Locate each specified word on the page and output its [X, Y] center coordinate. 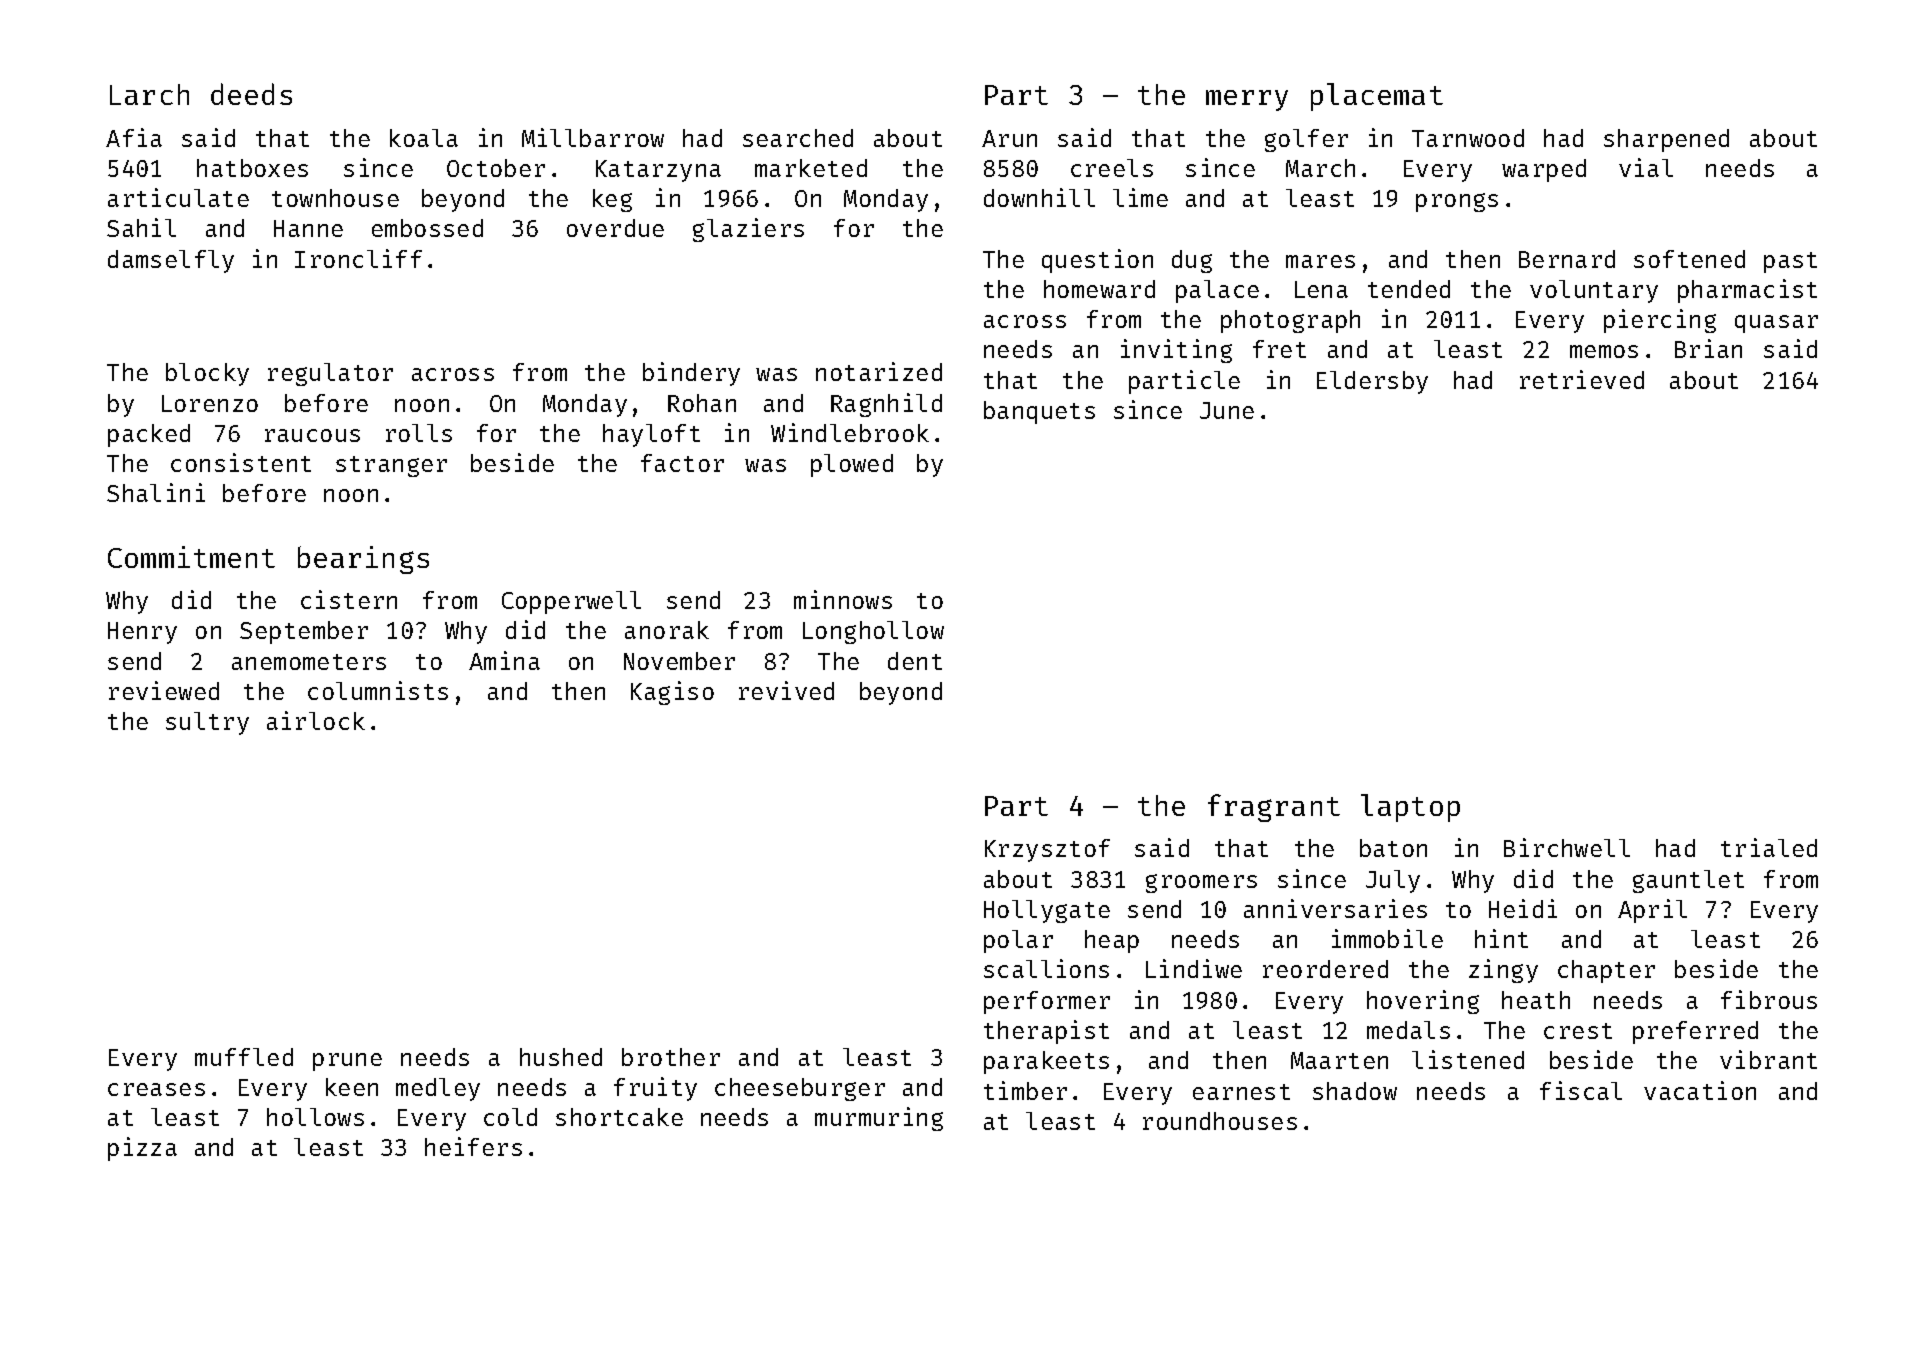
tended [1409, 289]
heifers [473, 1146]
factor [682, 463]
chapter [1606, 971]
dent [915, 661]
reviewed [164, 690]
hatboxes [252, 168]
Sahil [141, 227]
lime [1140, 197]
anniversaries [1335, 908]
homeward [1099, 289]
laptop [1410, 808]
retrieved [1582, 379]
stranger [391, 466]
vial [1646, 167]
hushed [561, 1057]
